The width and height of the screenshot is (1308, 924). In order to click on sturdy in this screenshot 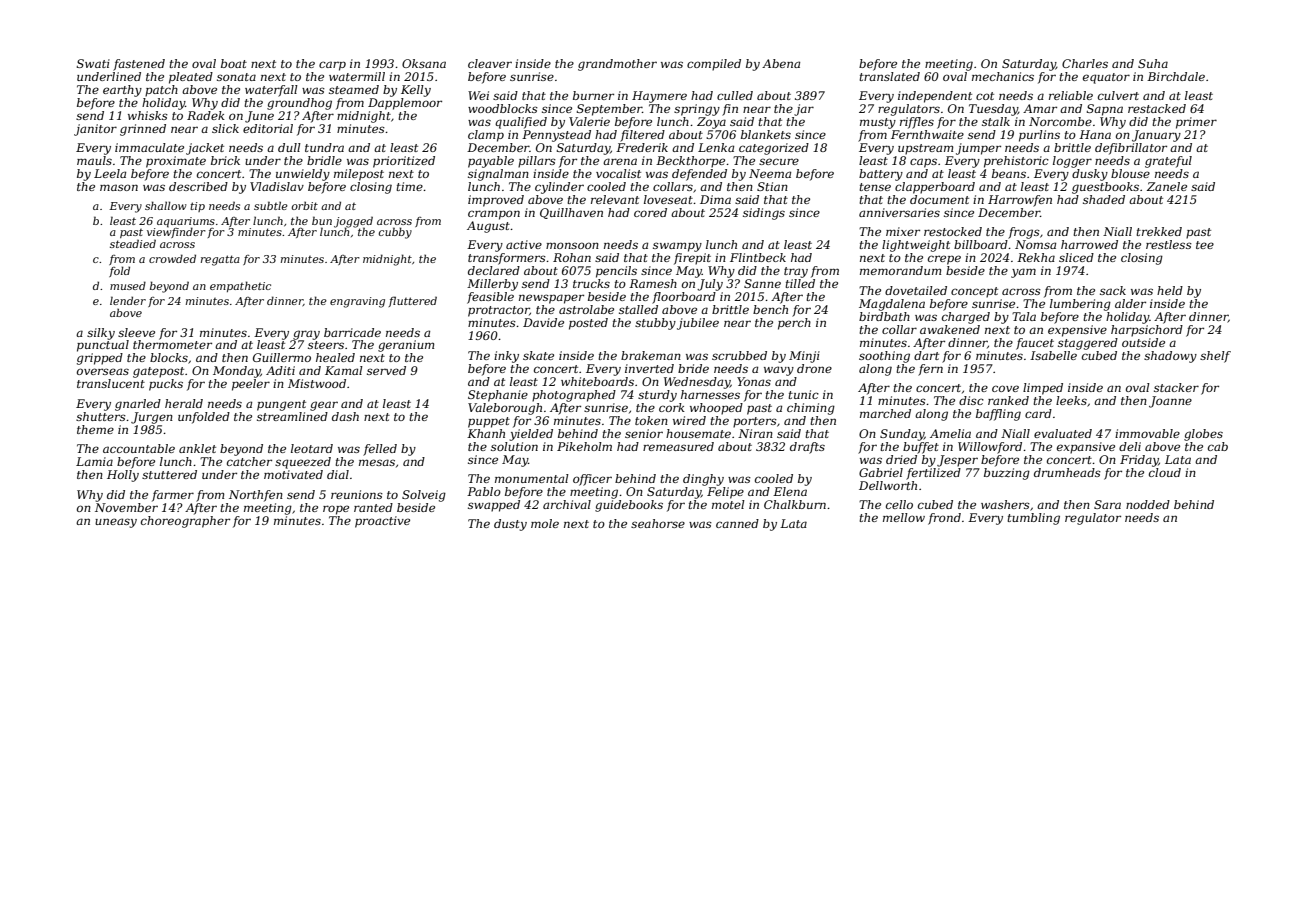, I will do `click(657, 396)`.
